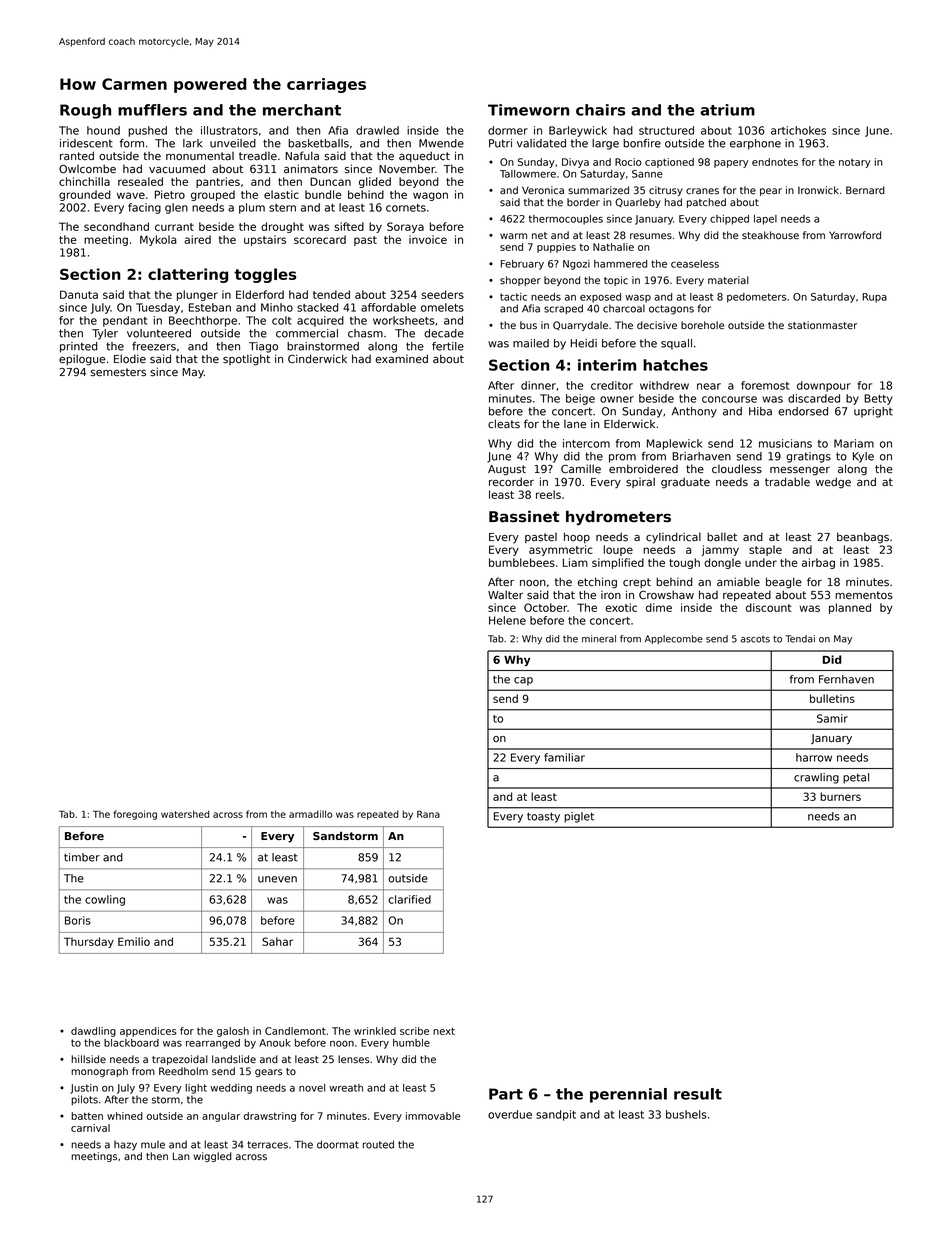  Describe the element at coordinates (556, 1115) in the image. I see `sandpit` at that location.
